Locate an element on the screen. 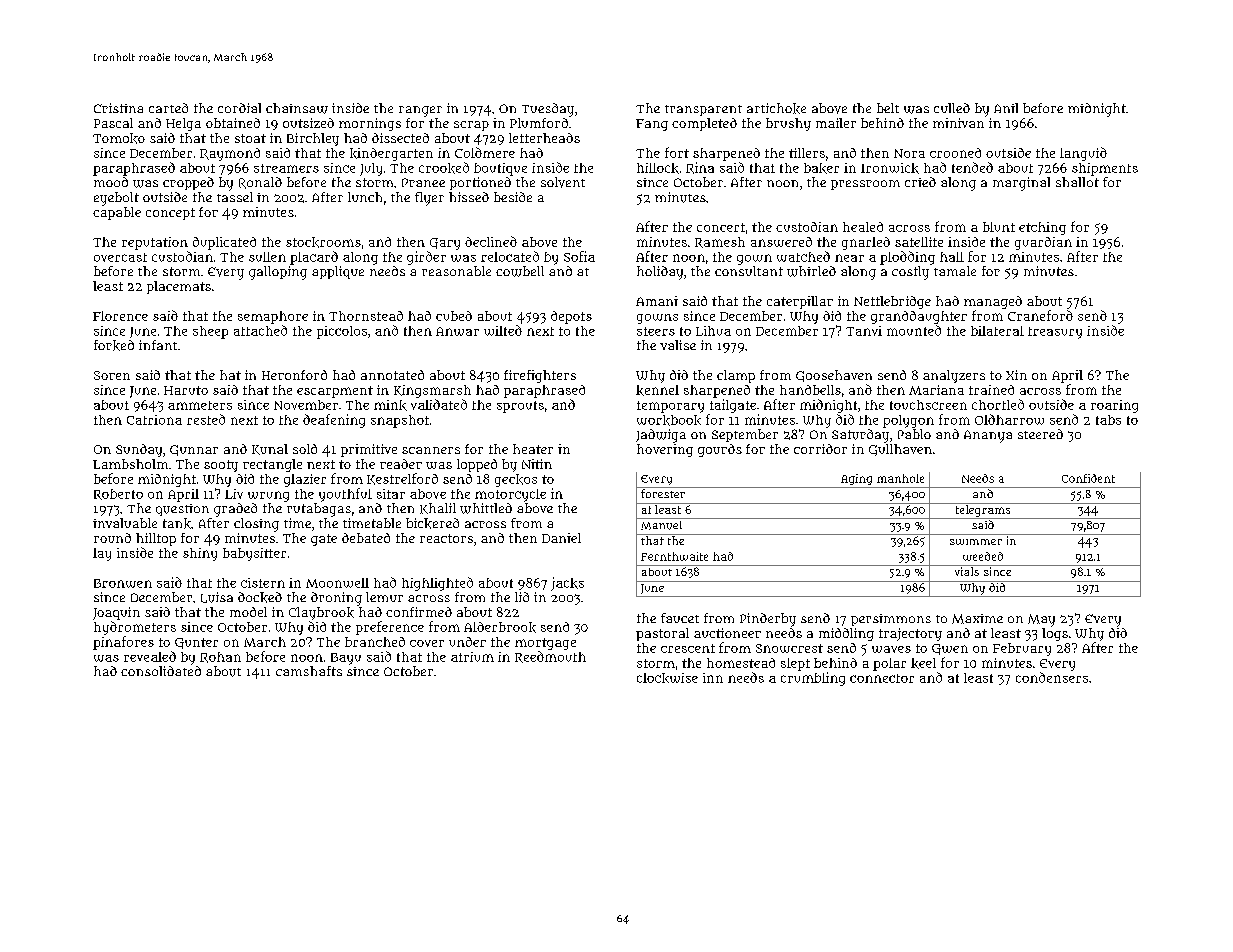  wilted is located at coordinates (503, 330).
